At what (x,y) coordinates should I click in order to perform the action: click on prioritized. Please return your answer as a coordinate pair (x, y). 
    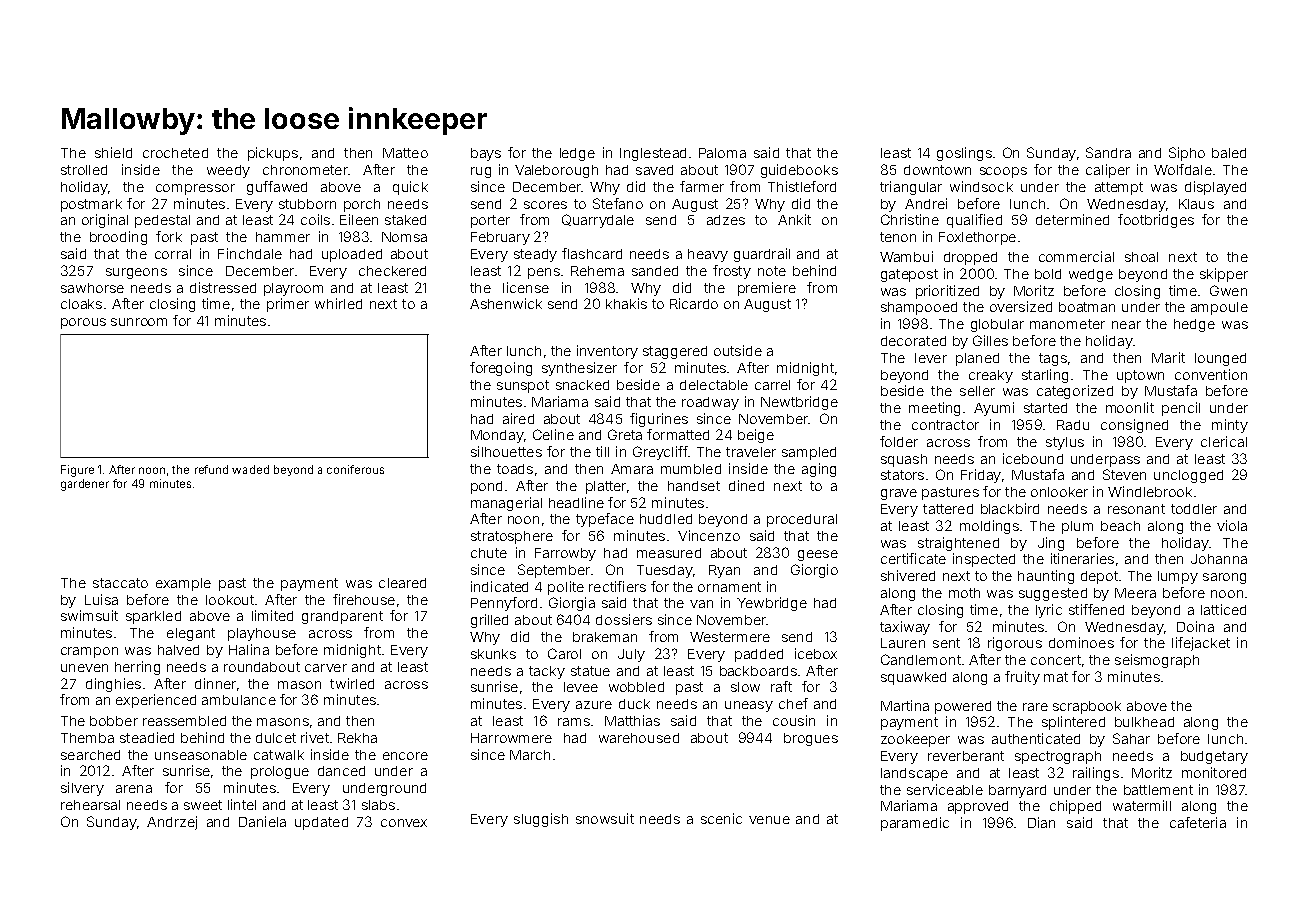
    Looking at the image, I should click on (947, 292).
